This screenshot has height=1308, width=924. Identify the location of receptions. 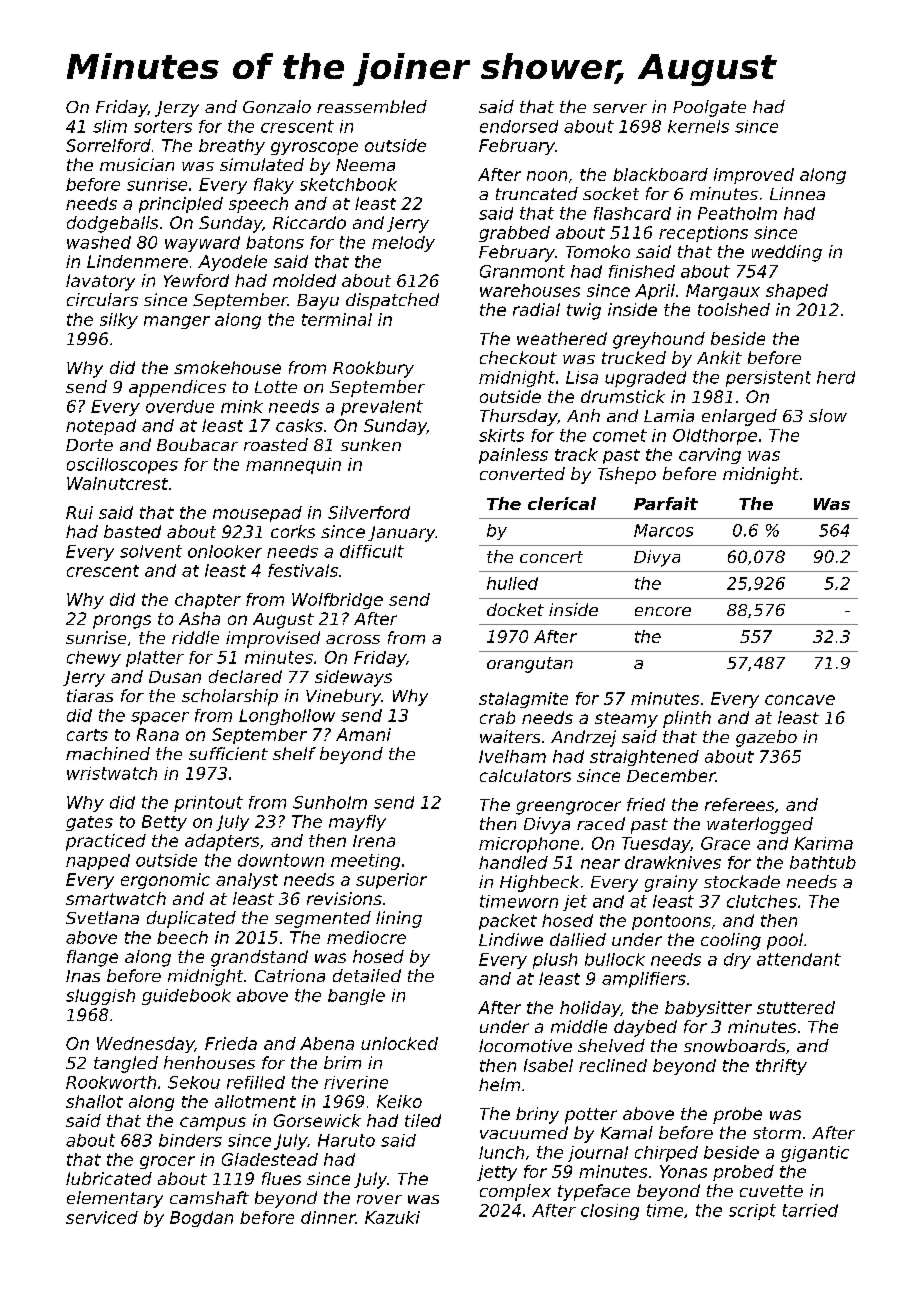
(703, 234).
